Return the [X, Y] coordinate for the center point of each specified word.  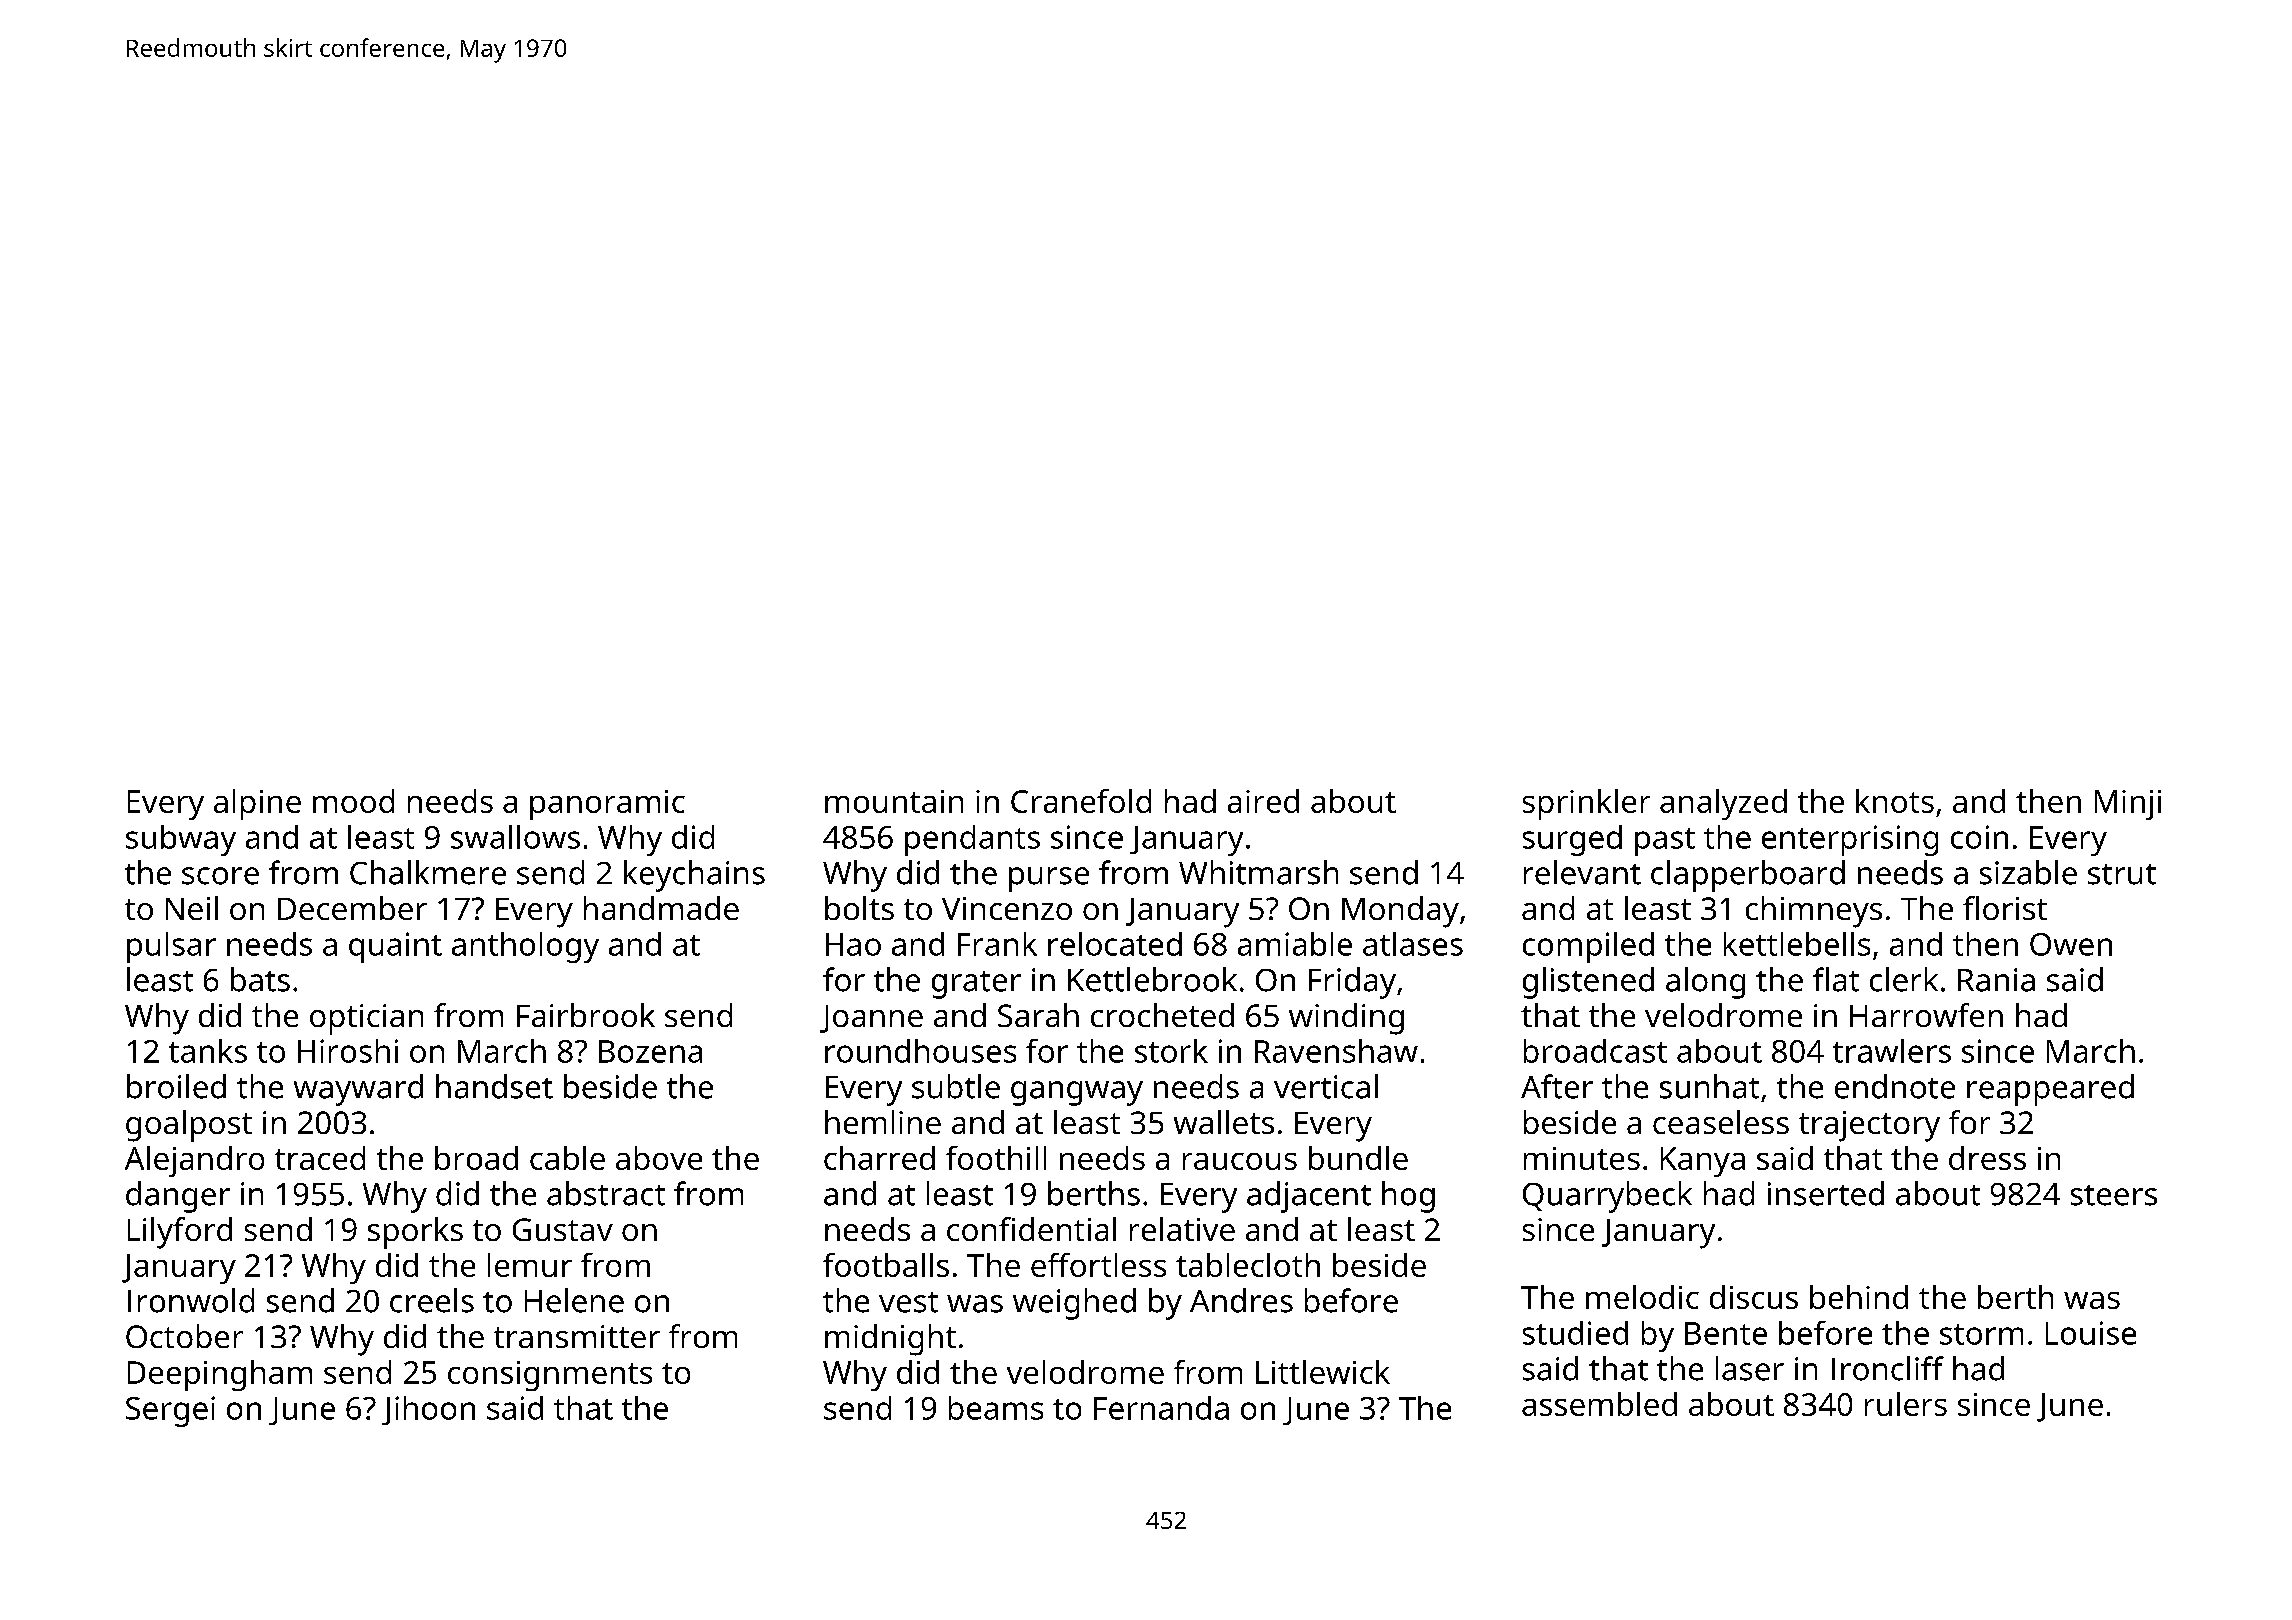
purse [1049, 879]
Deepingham [220, 1375]
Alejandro [194, 1161]
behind [1859, 1297]
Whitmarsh [1258, 872]
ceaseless [1721, 1122]
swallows [515, 837]
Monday [1400, 912]
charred [879, 1158]
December [352, 908]
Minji [2128, 805]
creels [432, 1300]
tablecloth [1248, 1265]
